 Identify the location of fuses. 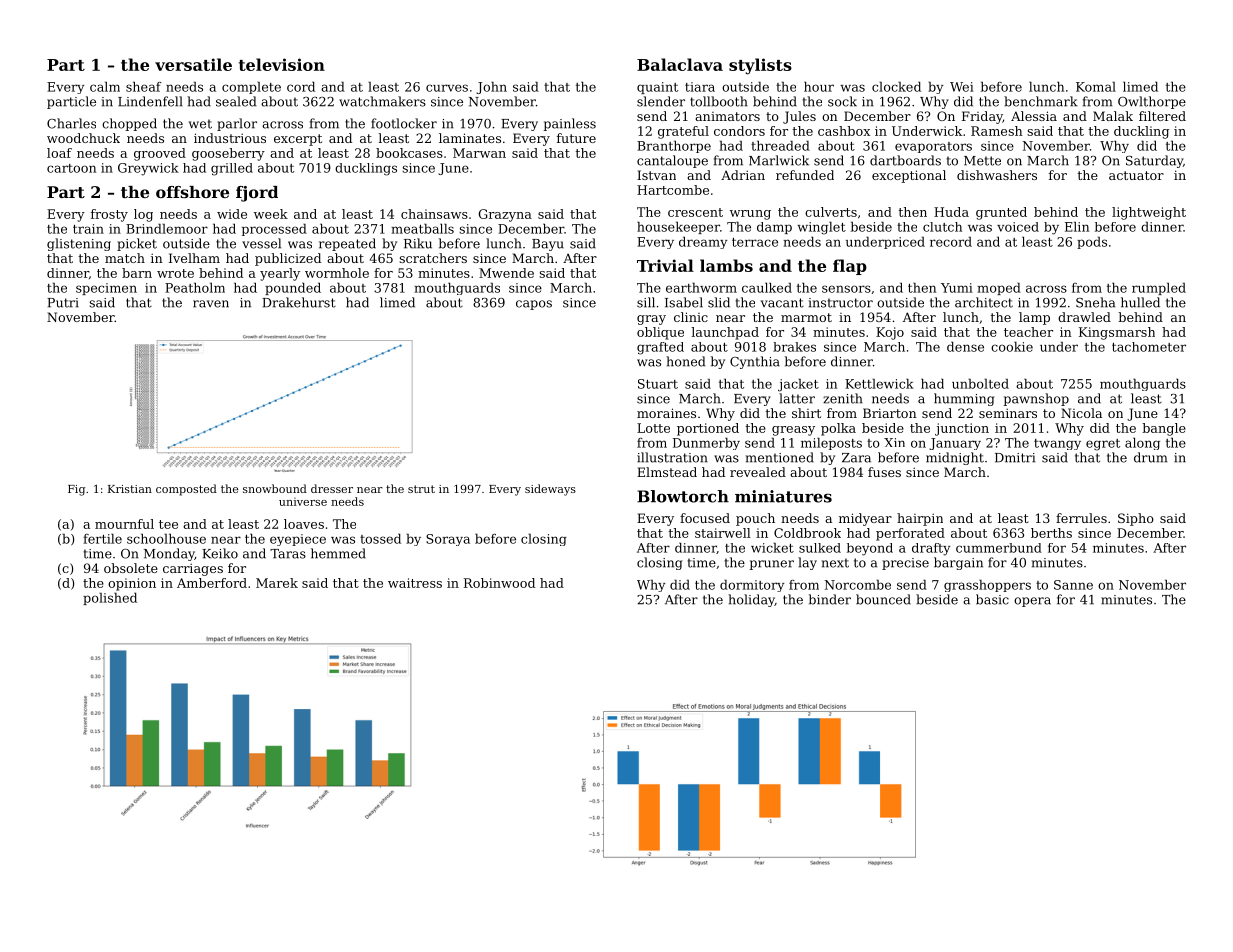
(884, 472).
